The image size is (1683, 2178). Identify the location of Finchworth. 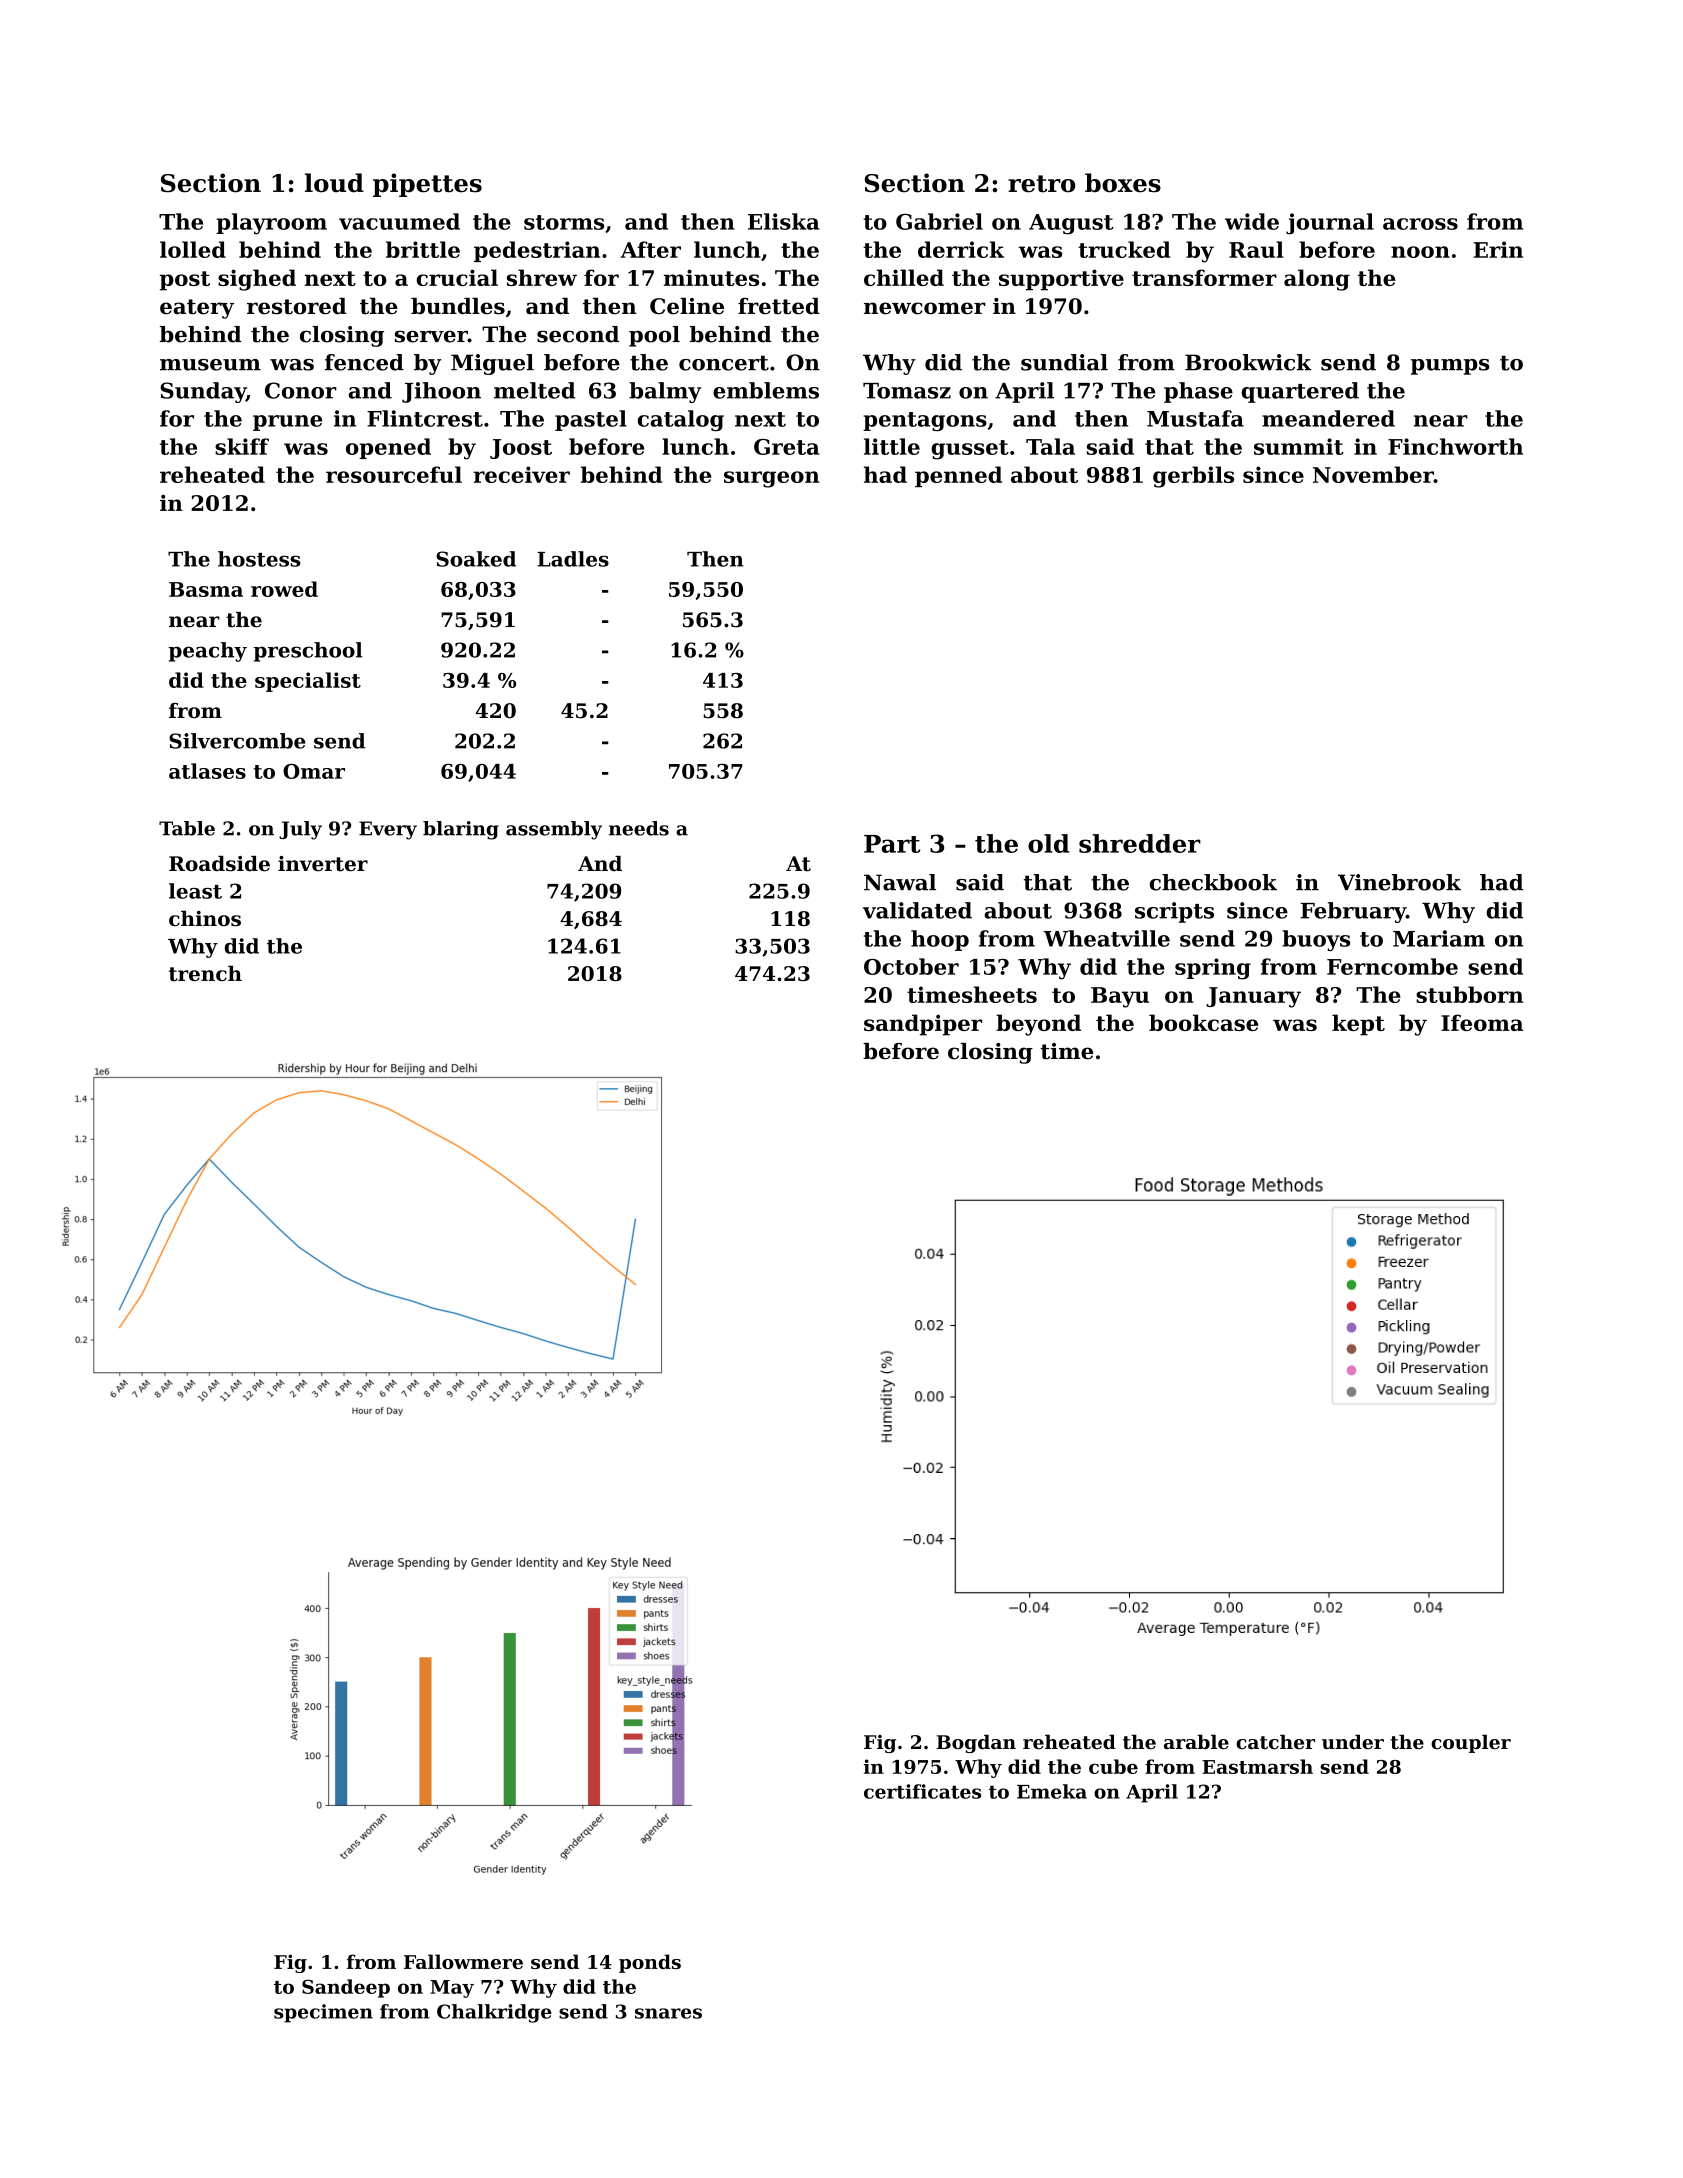
(1455, 446).
